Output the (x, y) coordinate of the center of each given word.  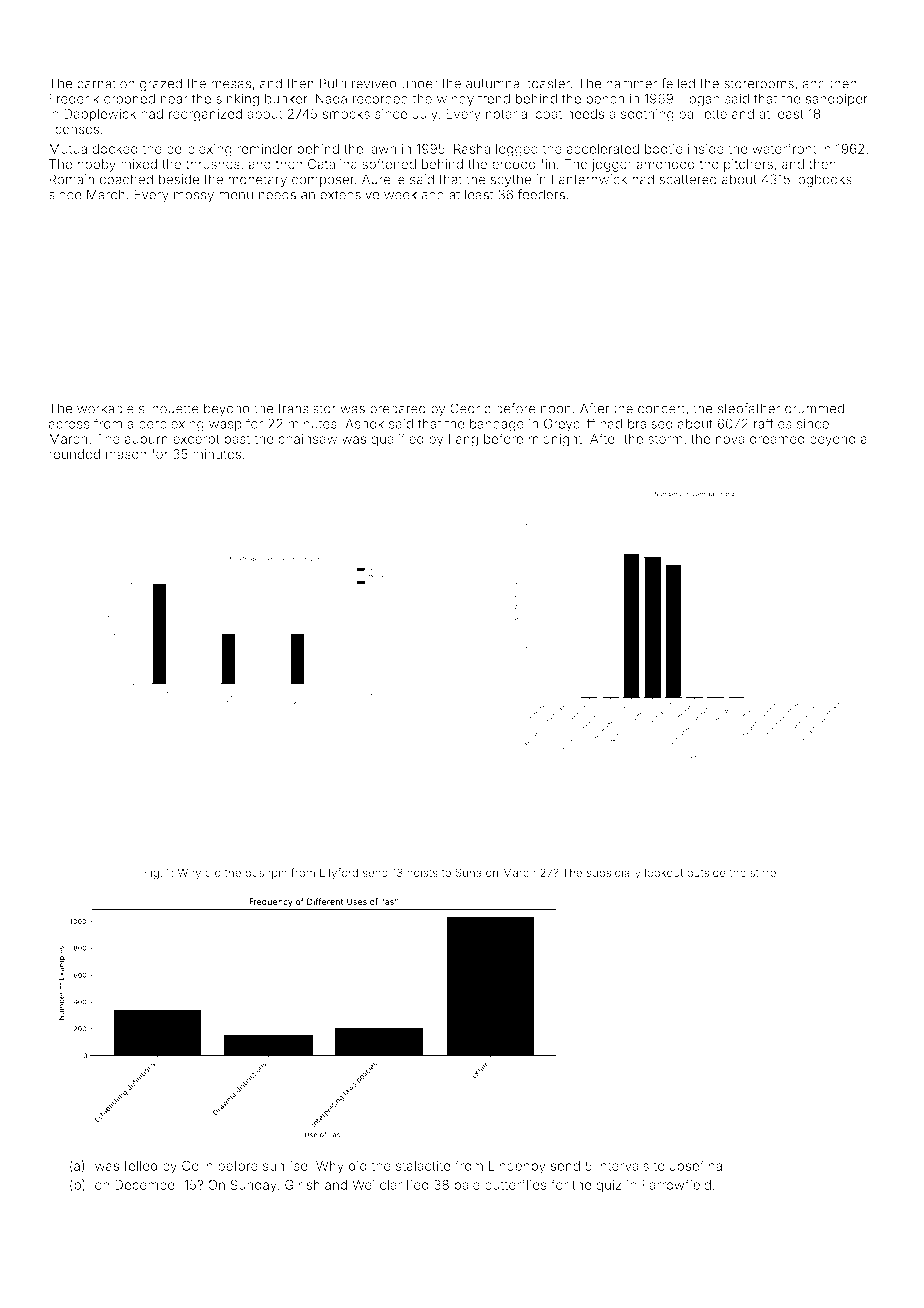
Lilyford (339, 874)
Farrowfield (676, 1184)
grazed (161, 85)
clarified (404, 1184)
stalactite (423, 1165)
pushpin (266, 873)
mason (126, 455)
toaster (548, 84)
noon (556, 410)
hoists (422, 872)
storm (665, 439)
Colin (197, 1165)
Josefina (696, 1165)
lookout (664, 872)
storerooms (759, 84)
